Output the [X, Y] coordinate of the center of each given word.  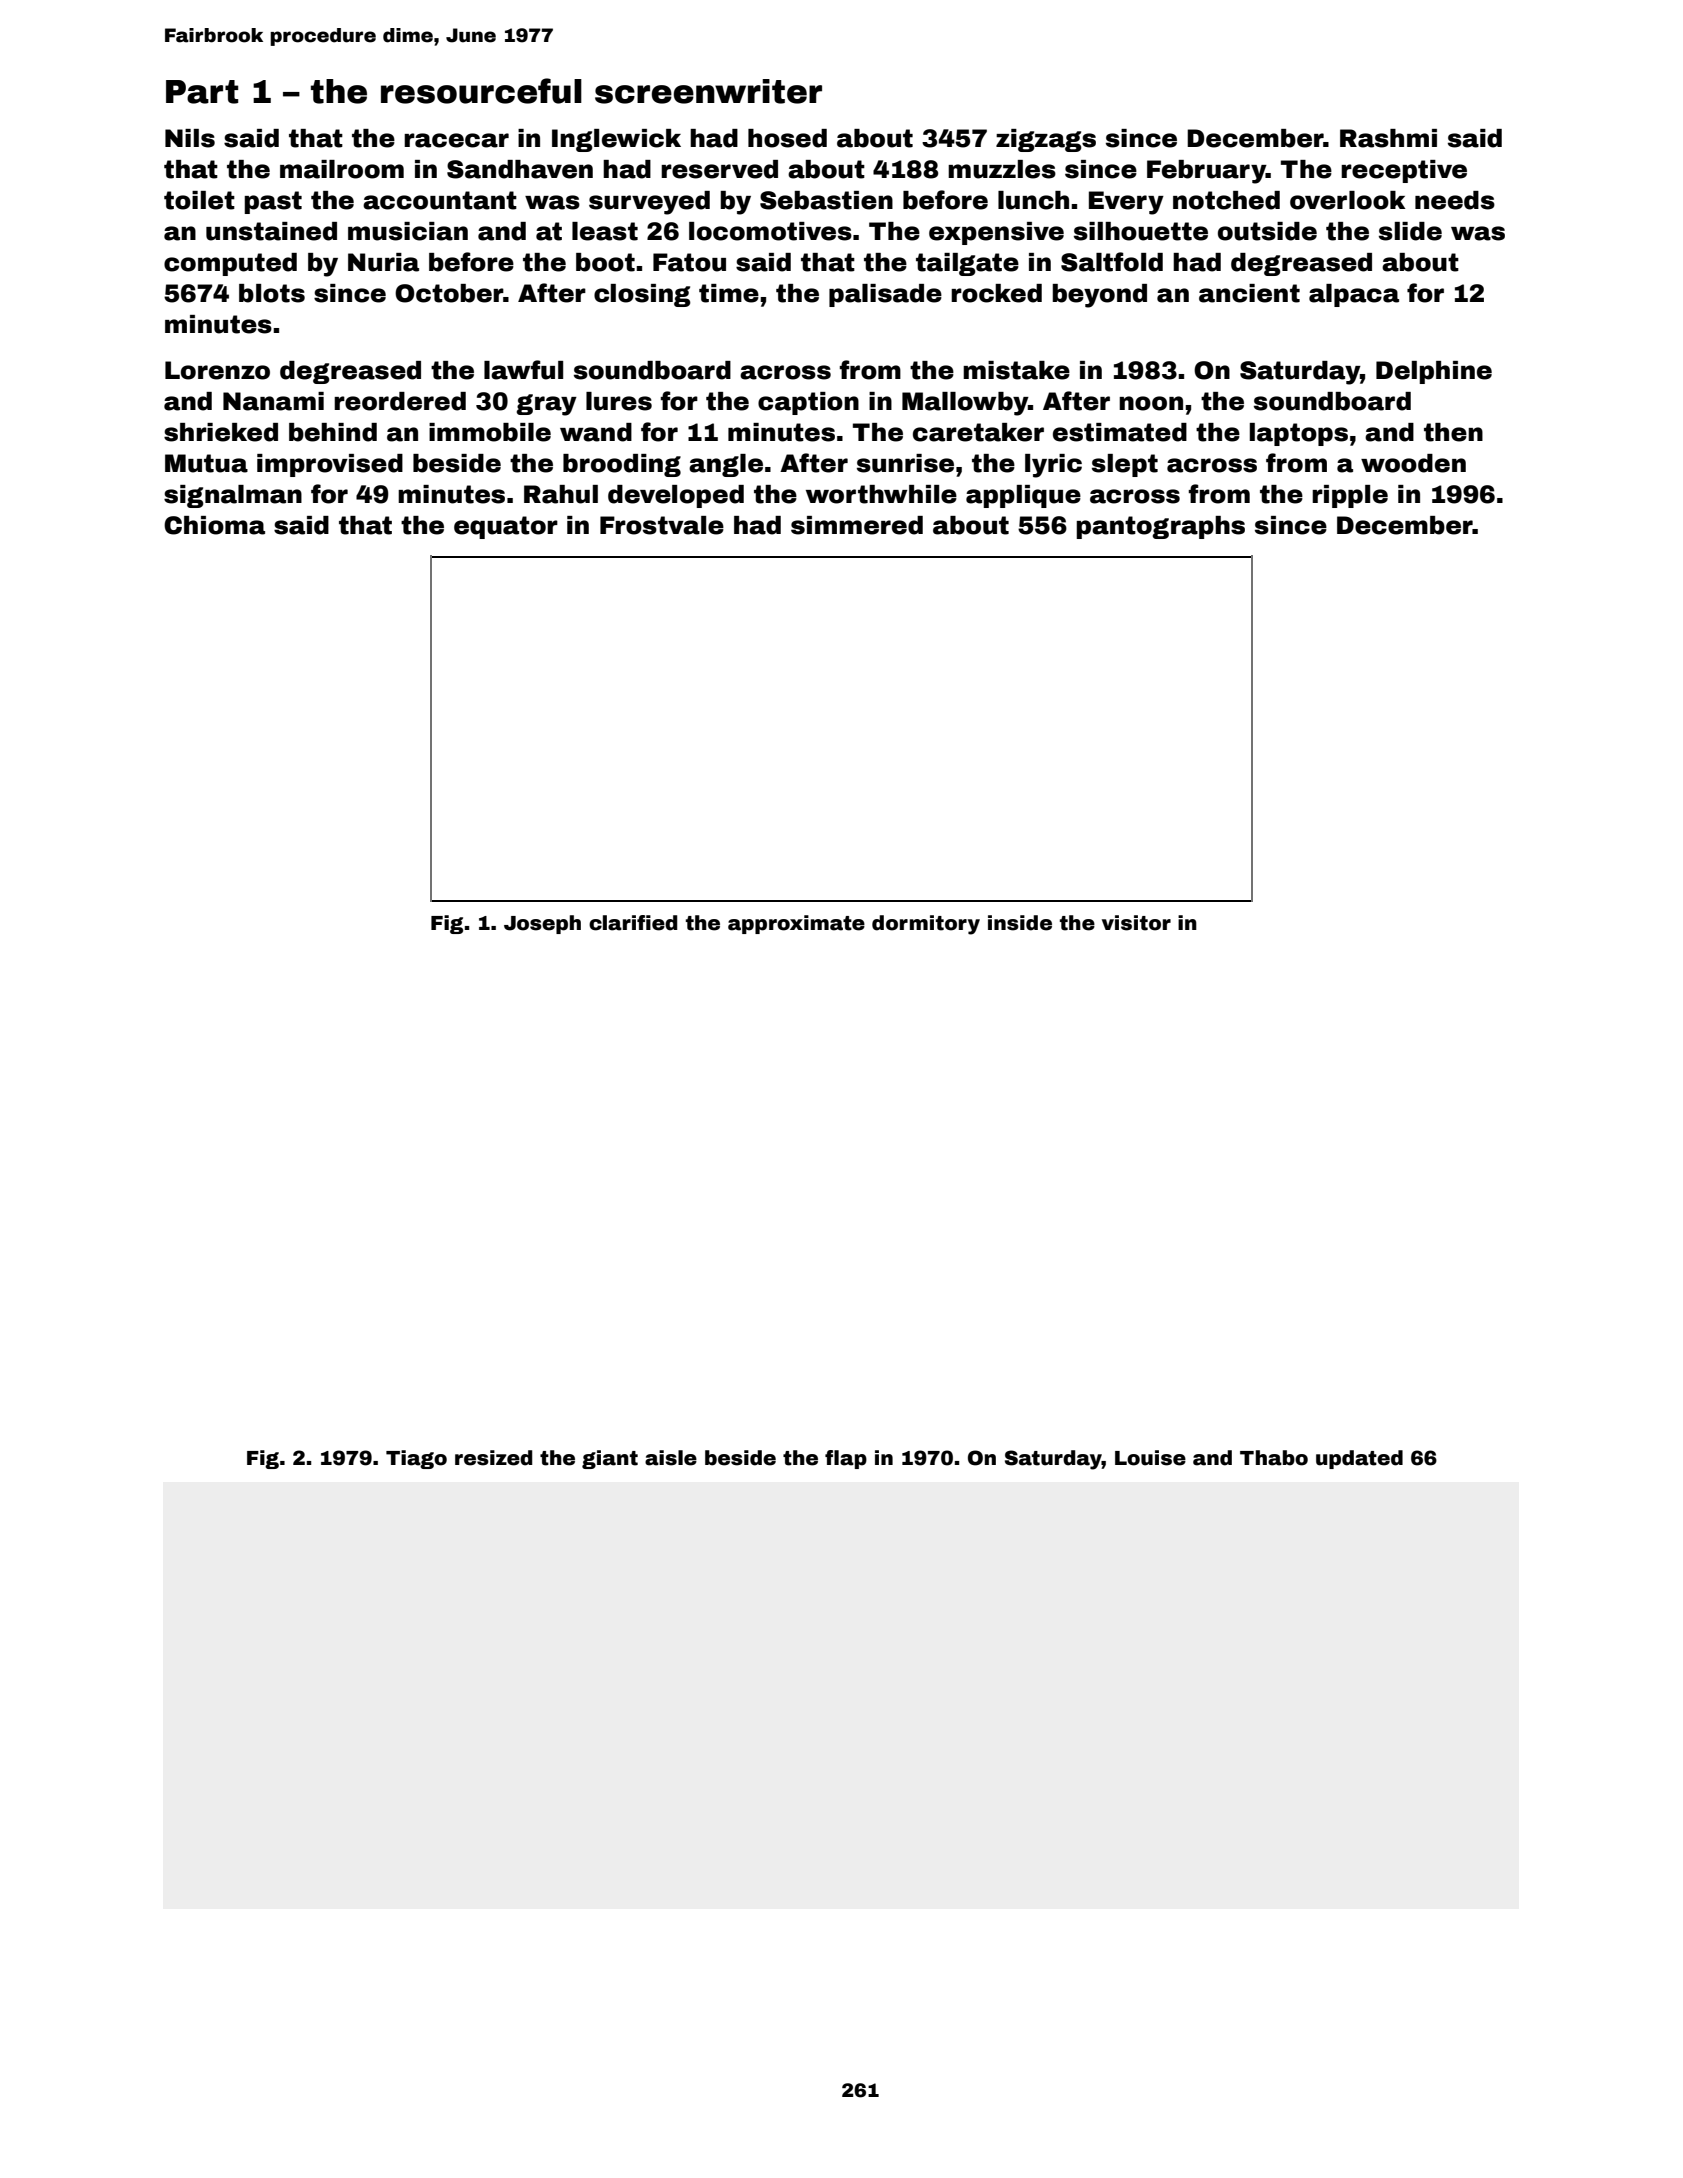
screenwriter [708, 91]
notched [1226, 200]
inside [1020, 923]
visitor [1136, 923]
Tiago [416, 1459]
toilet [199, 200]
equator [506, 527]
